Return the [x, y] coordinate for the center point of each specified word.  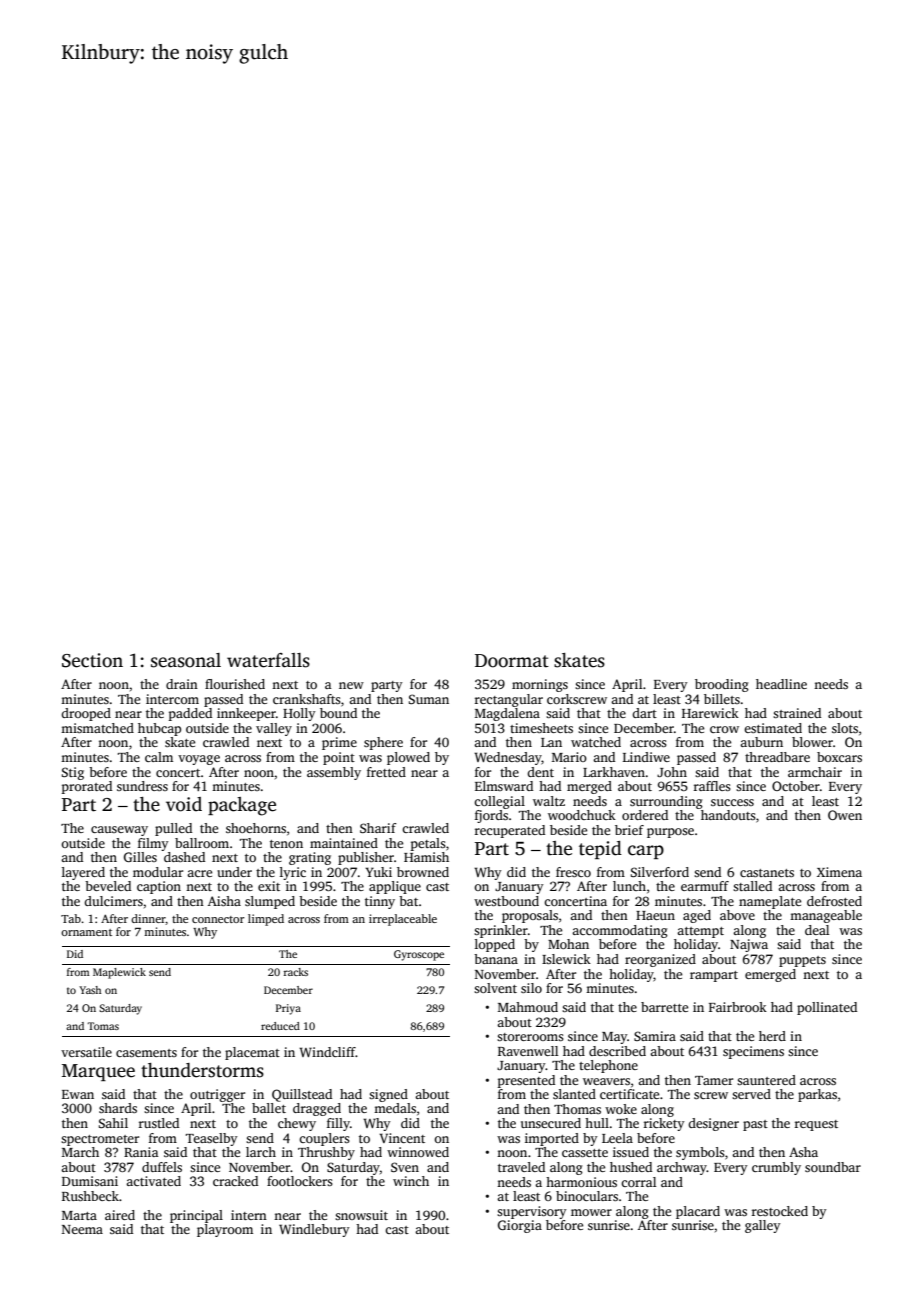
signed [388, 1095]
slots [845, 728]
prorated [87, 787]
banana [496, 959]
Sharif [378, 828]
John [672, 772]
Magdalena [507, 714]
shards [118, 1108]
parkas [817, 1095]
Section [92, 660]
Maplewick [119, 973]
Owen [845, 815]
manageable [826, 916]
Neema [82, 1229]
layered [83, 873]
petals [428, 844]
